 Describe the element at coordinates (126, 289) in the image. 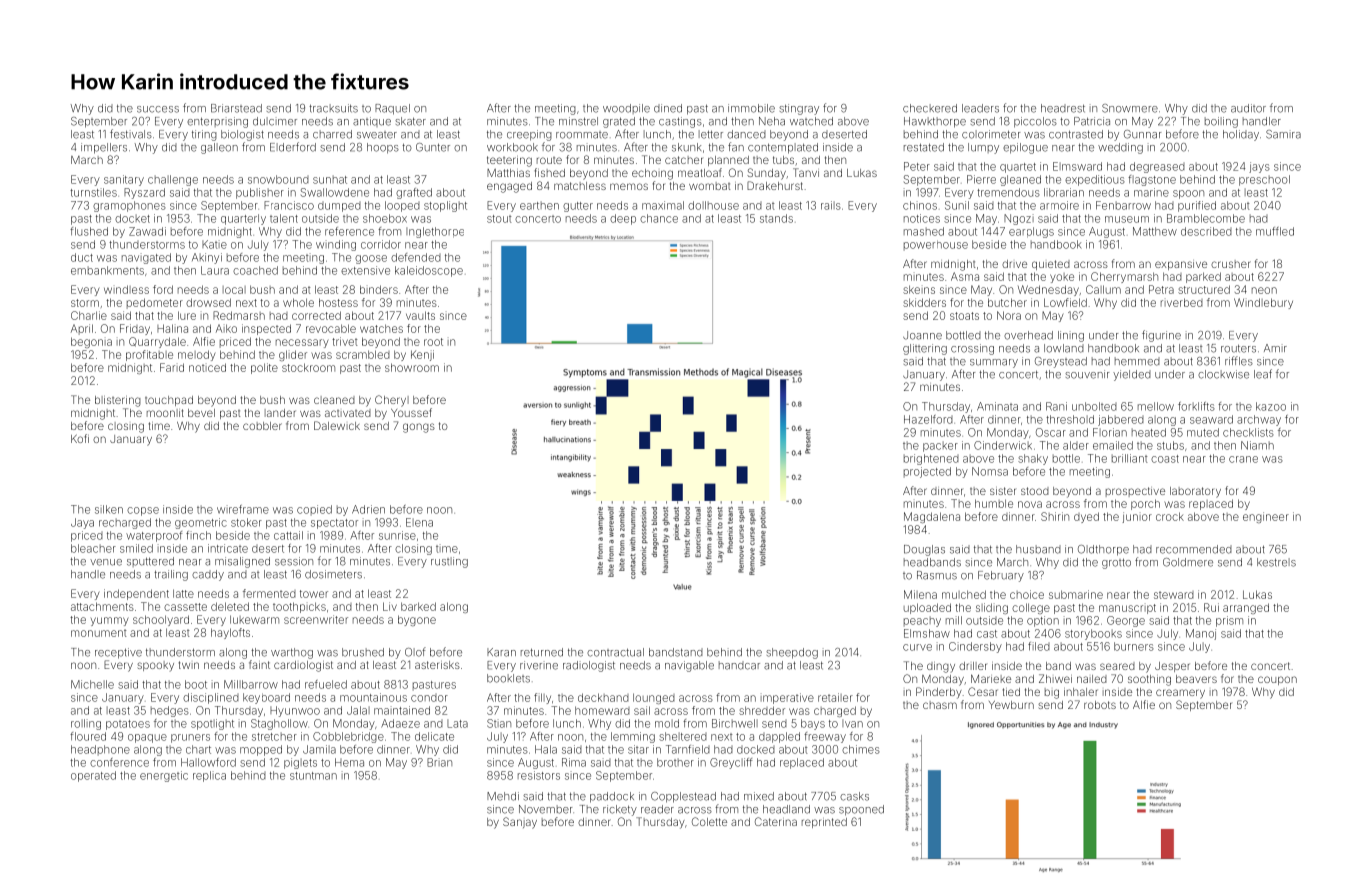

I see `windless` at that location.
